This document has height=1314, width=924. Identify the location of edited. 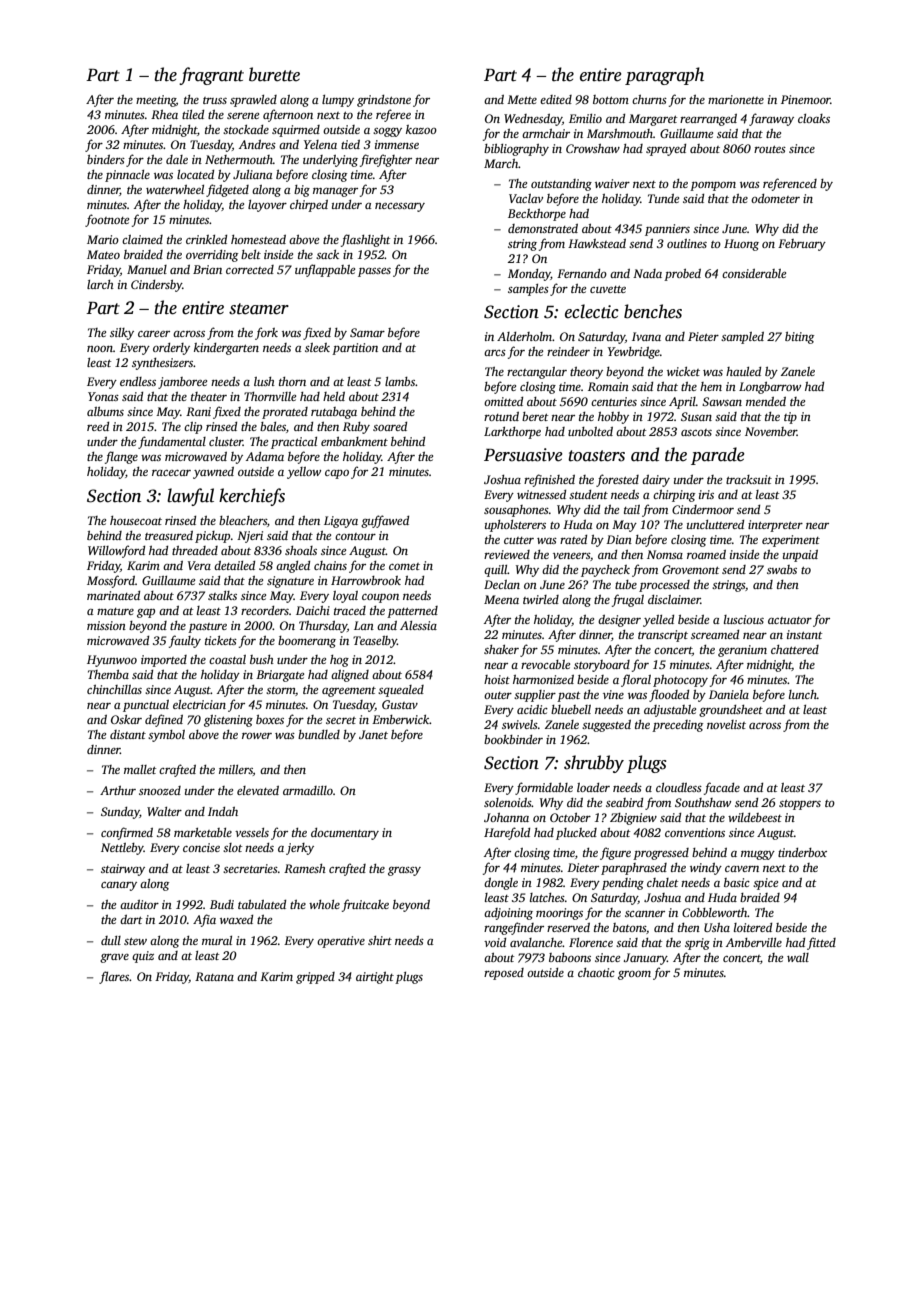
(556, 99).
